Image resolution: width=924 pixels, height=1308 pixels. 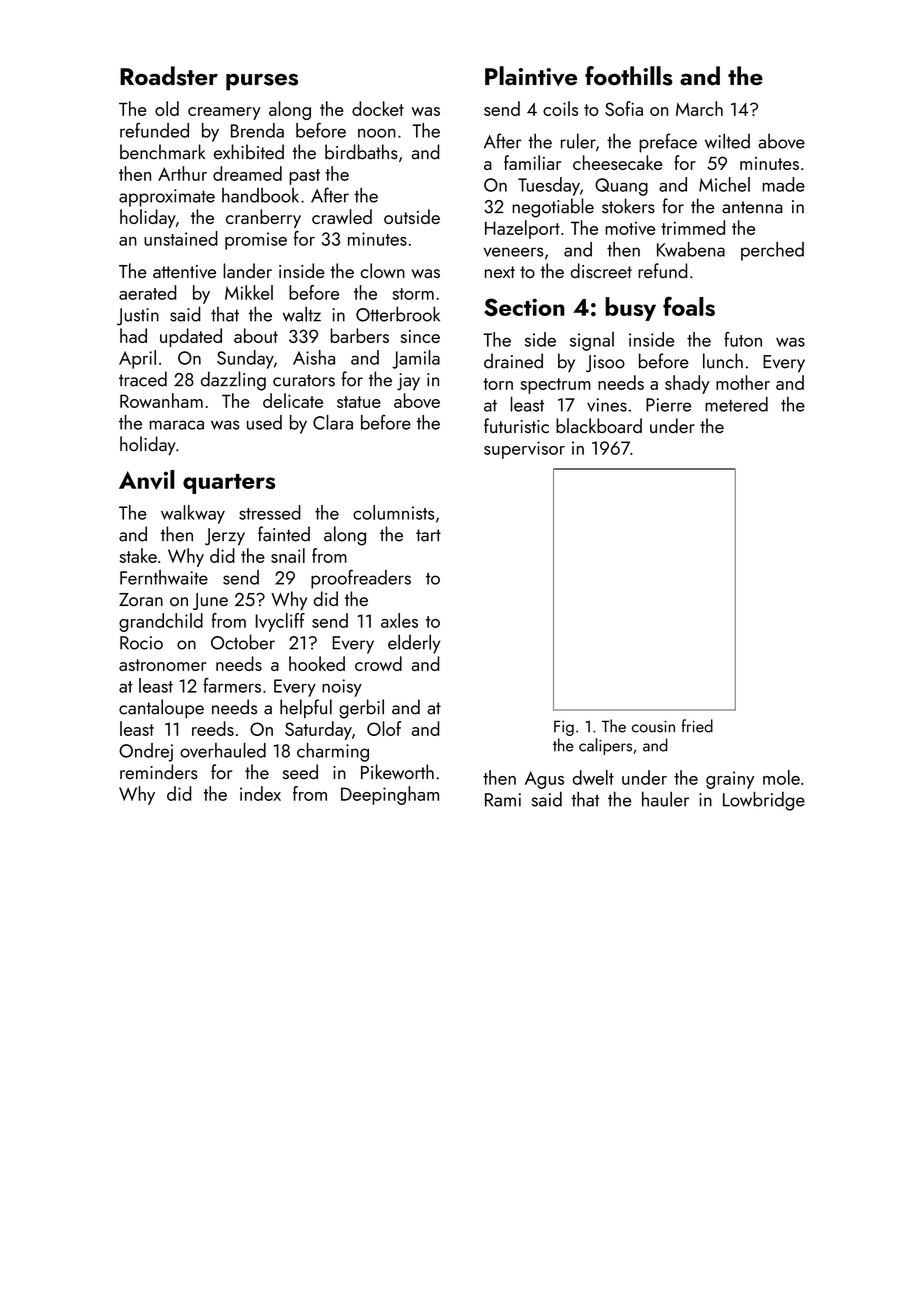 What do you see at coordinates (181, 238) in the screenshot?
I see `unstained` at bounding box center [181, 238].
